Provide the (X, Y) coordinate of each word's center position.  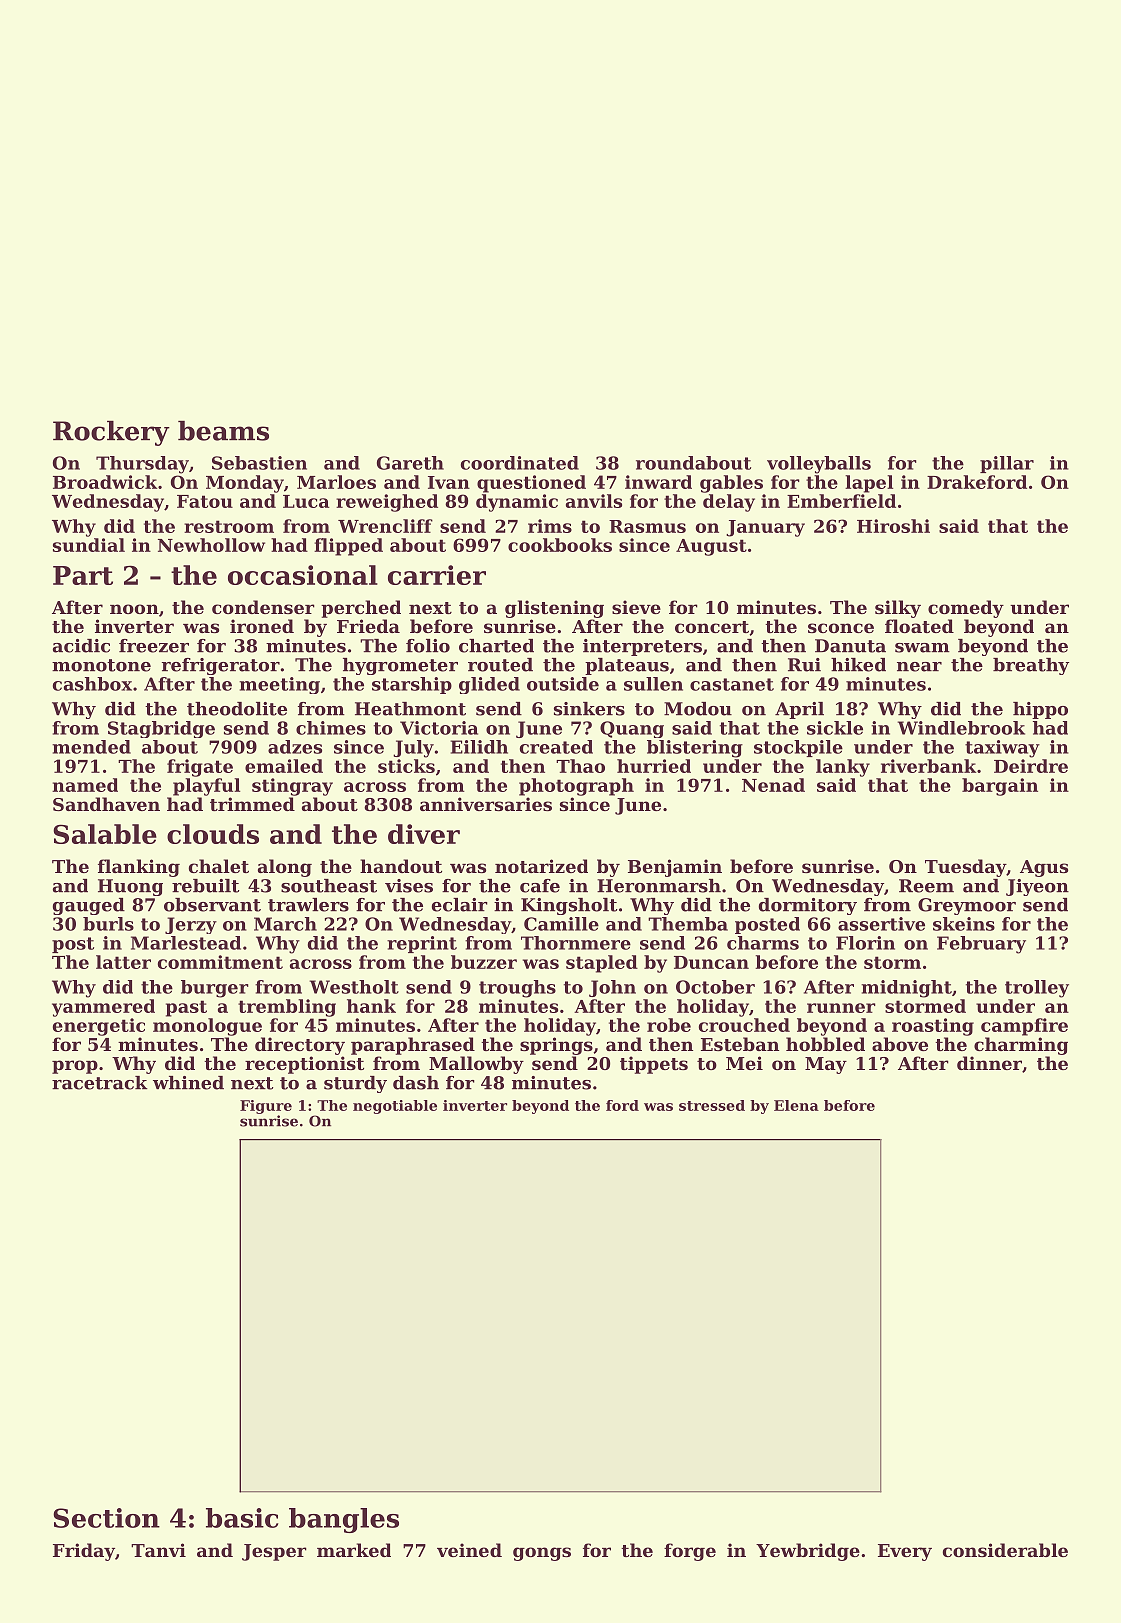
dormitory (808, 906)
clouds (213, 834)
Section (106, 1518)
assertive (881, 924)
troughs (517, 989)
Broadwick (105, 482)
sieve (636, 607)
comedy (966, 609)
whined (188, 1083)
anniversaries (486, 804)
